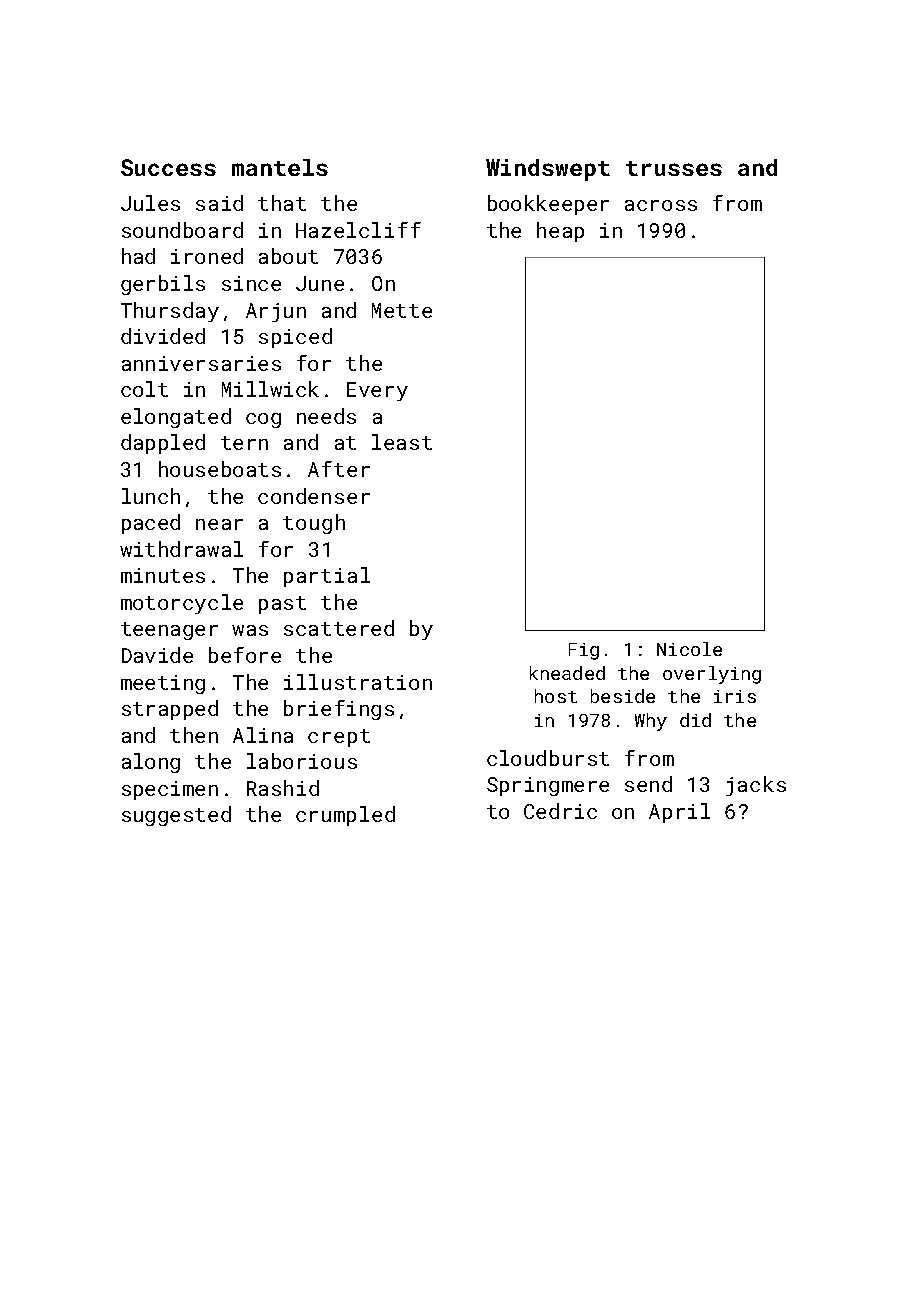  What do you see at coordinates (648, 784) in the page?
I see `send` at bounding box center [648, 784].
